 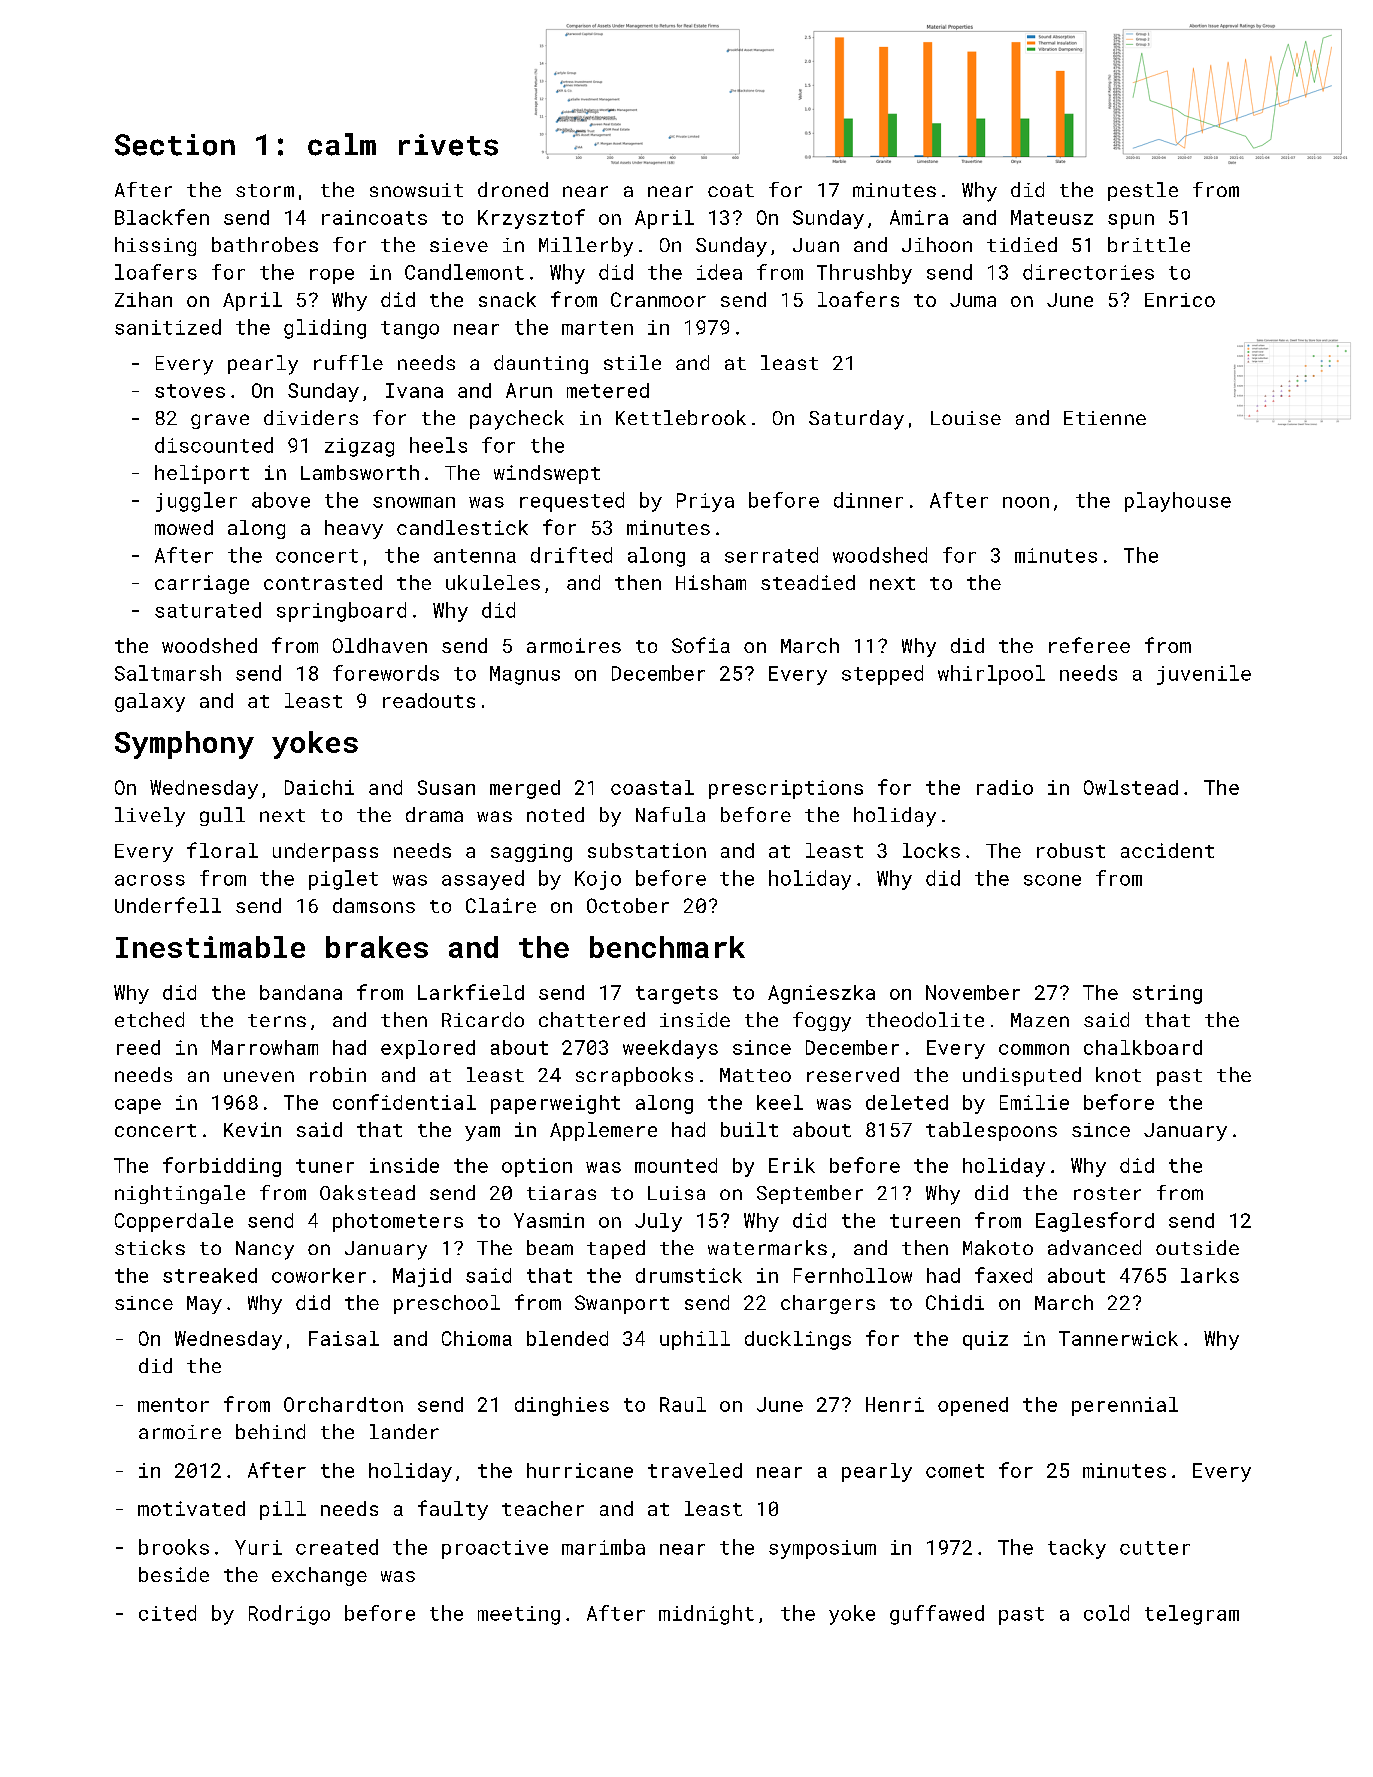 I want to click on forewords, so click(x=386, y=673).
